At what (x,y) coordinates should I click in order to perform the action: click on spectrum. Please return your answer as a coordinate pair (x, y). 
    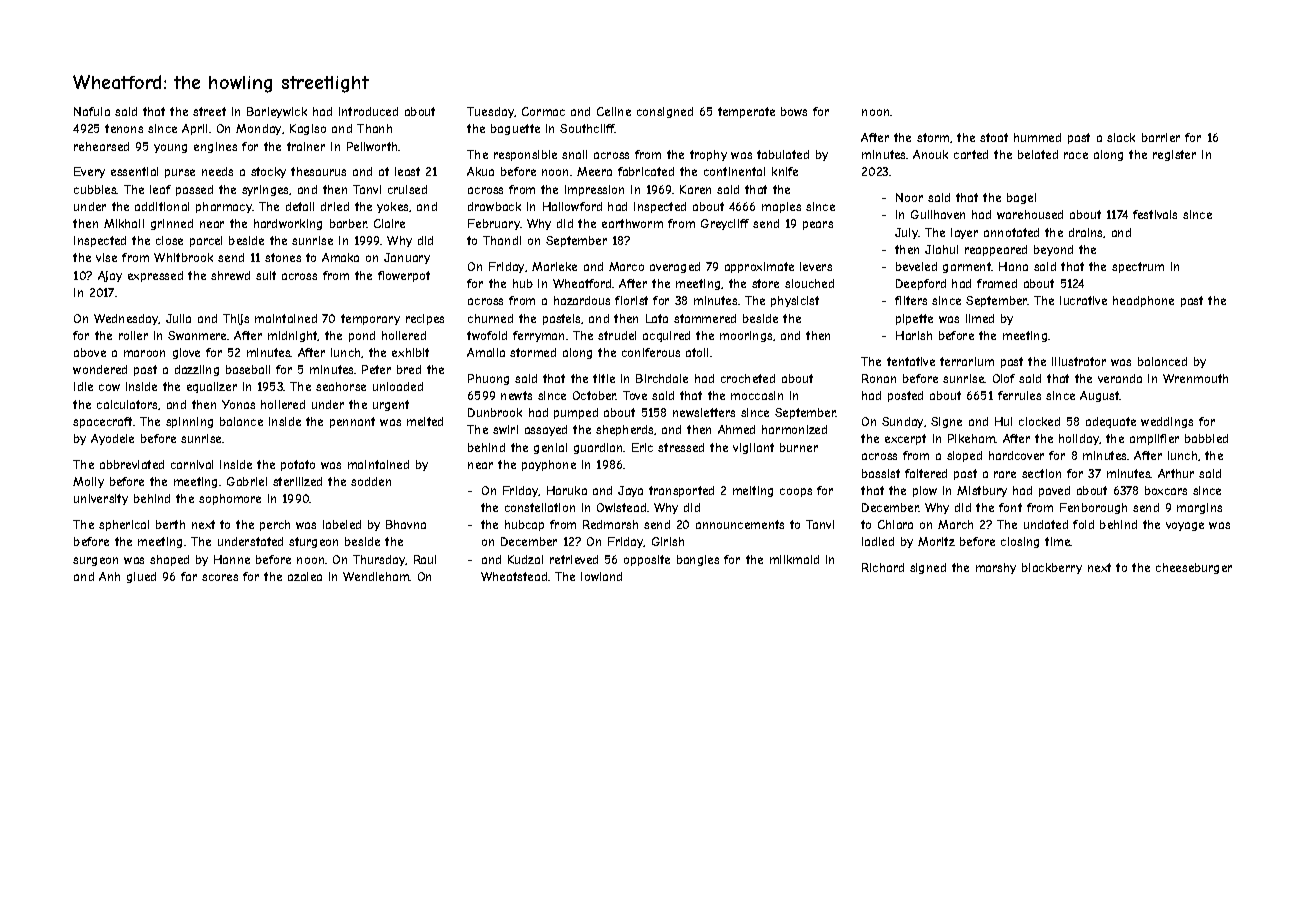
    Looking at the image, I should click on (1138, 267).
